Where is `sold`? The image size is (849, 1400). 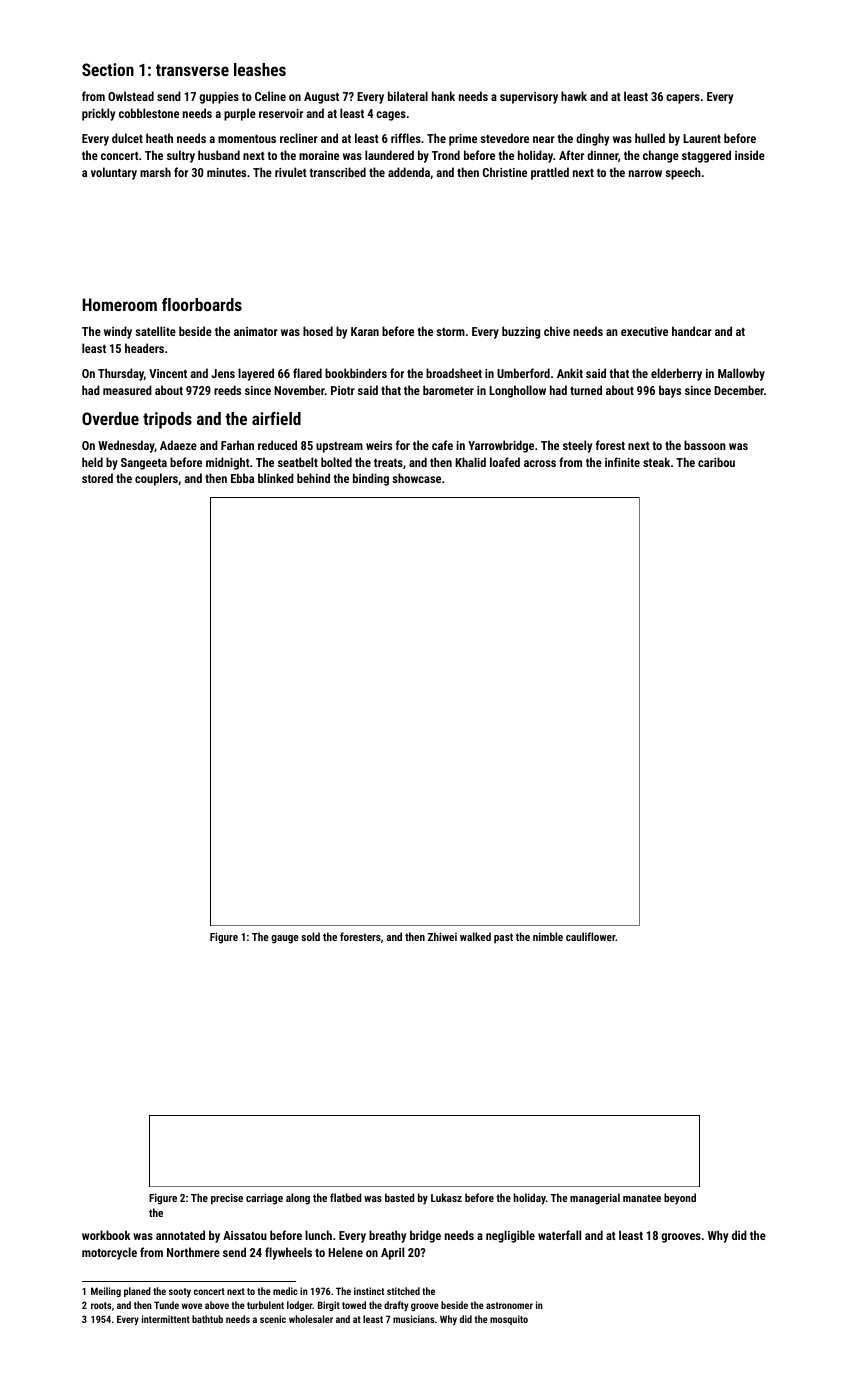 sold is located at coordinates (310, 936).
